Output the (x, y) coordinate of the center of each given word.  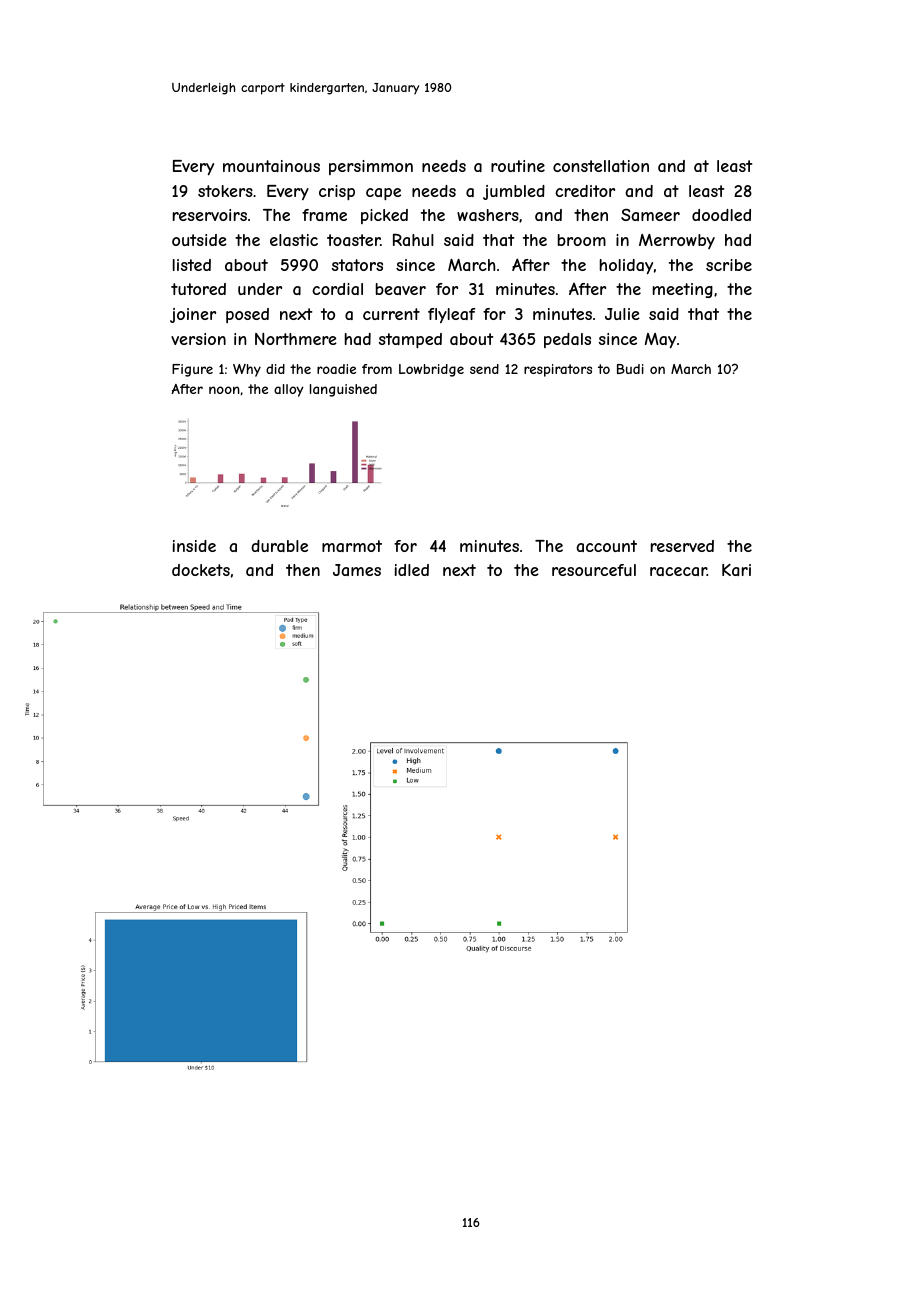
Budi (630, 369)
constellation (601, 166)
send (484, 369)
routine (518, 166)
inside (194, 546)
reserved (682, 546)
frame (324, 215)
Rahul (413, 239)
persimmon (371, 167)
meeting (683, 290)
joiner (193, 315)
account (606, 546)
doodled (721, 215)
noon (224, 390)
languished (343, 390)
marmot (352, 546)
